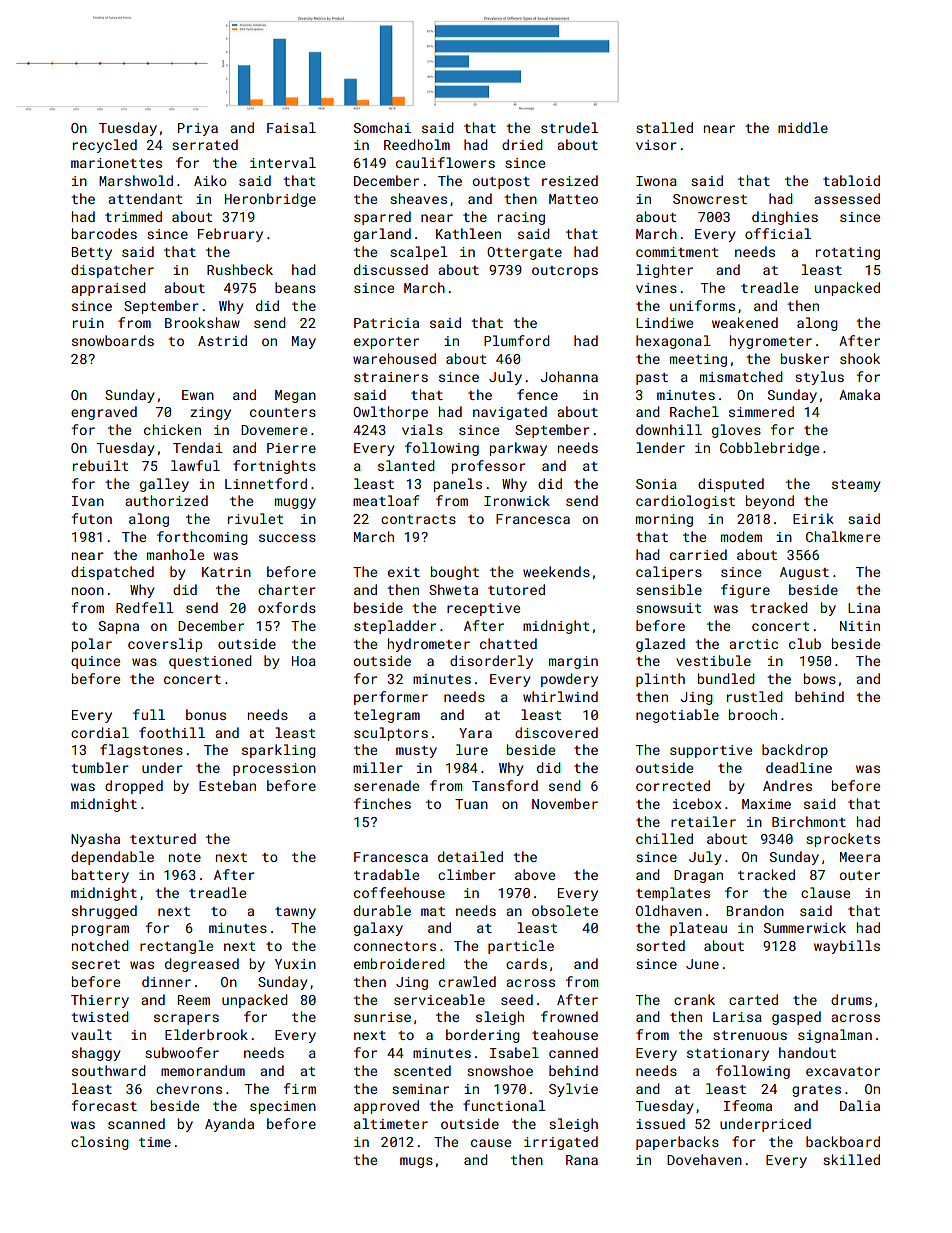 Image resolution: width=952 pixels, height=1233 pixels. What do you see at coordinates (569, 127) in the screenshot?
I see `strudel` at bounding box center [569, 127].
